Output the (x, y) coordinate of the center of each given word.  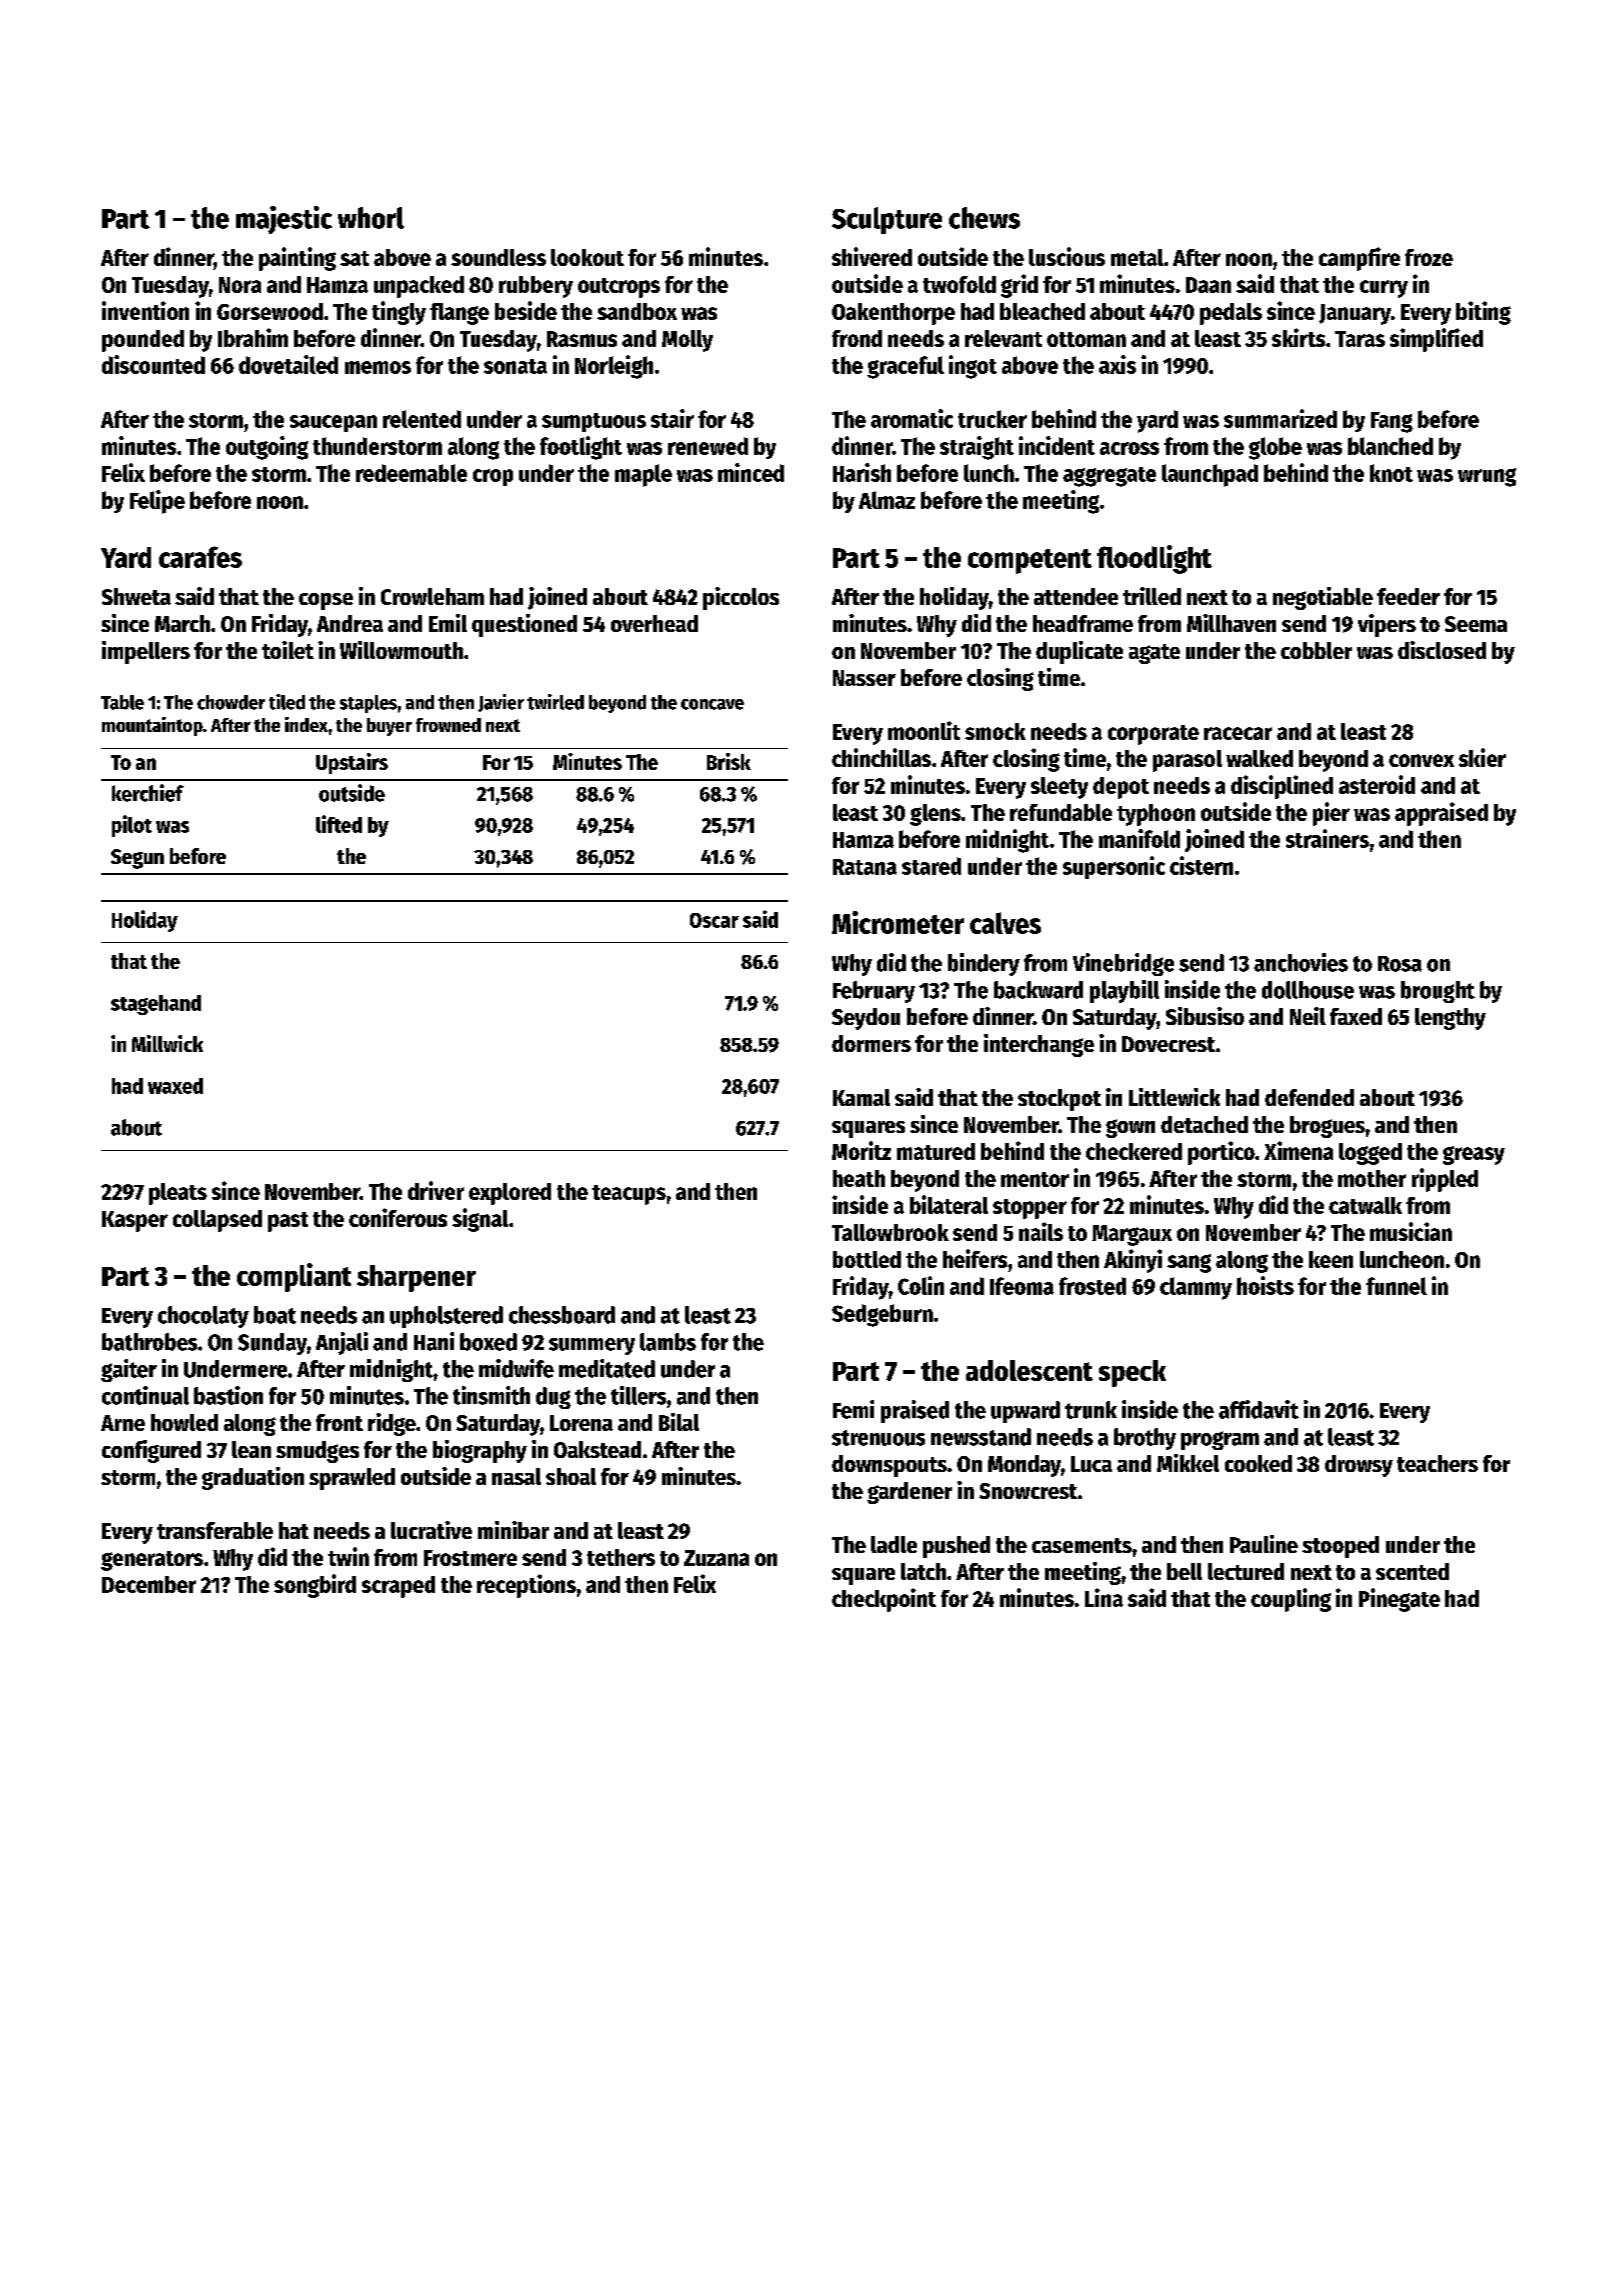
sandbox (637, 311)
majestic (284, 220)
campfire (1359, 259)
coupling (1291, 1600)
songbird (315, 1586)
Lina (1104, 1597)
